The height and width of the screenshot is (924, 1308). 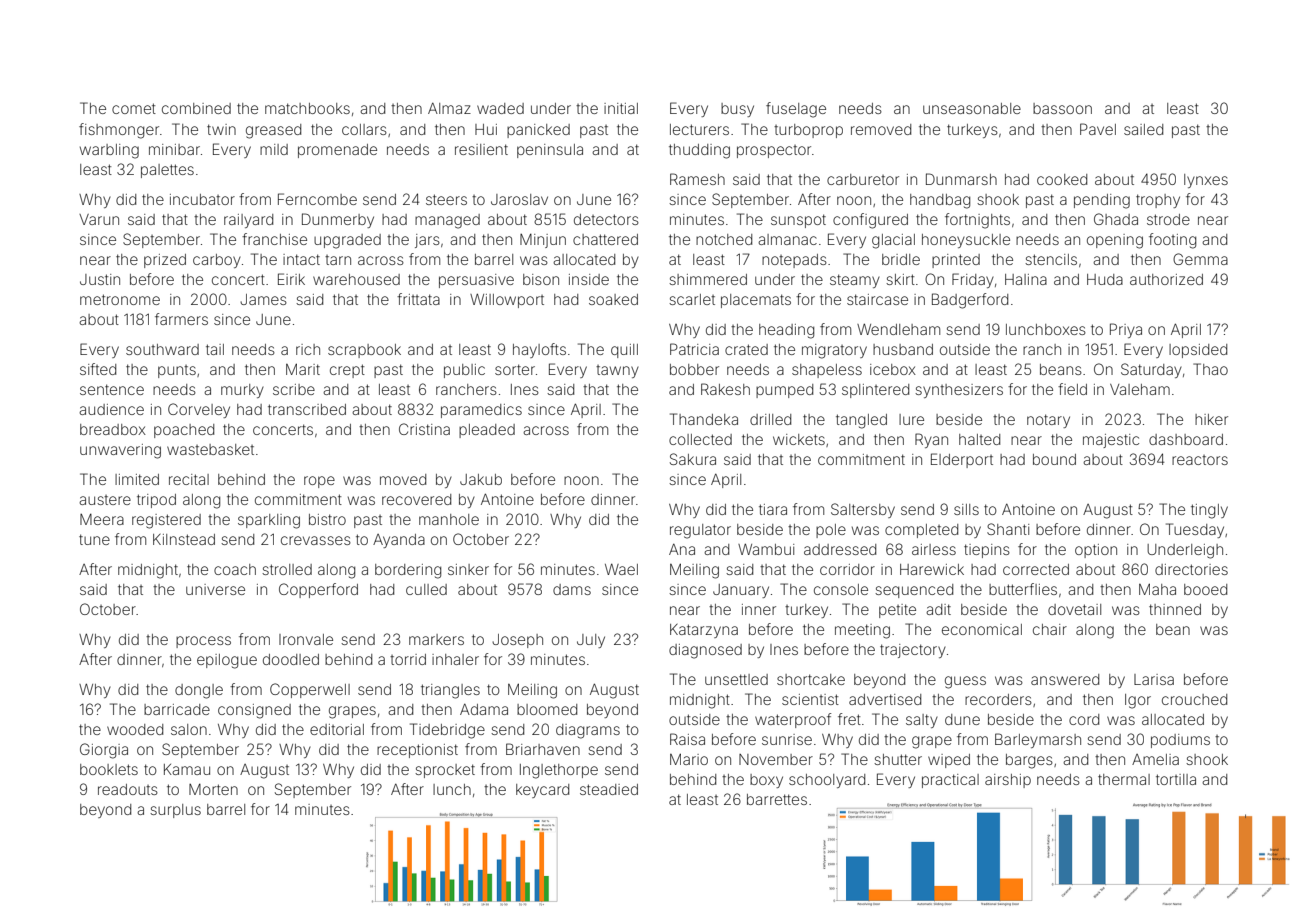 I want to click on Amelia, so click(x=1155, y=759).
